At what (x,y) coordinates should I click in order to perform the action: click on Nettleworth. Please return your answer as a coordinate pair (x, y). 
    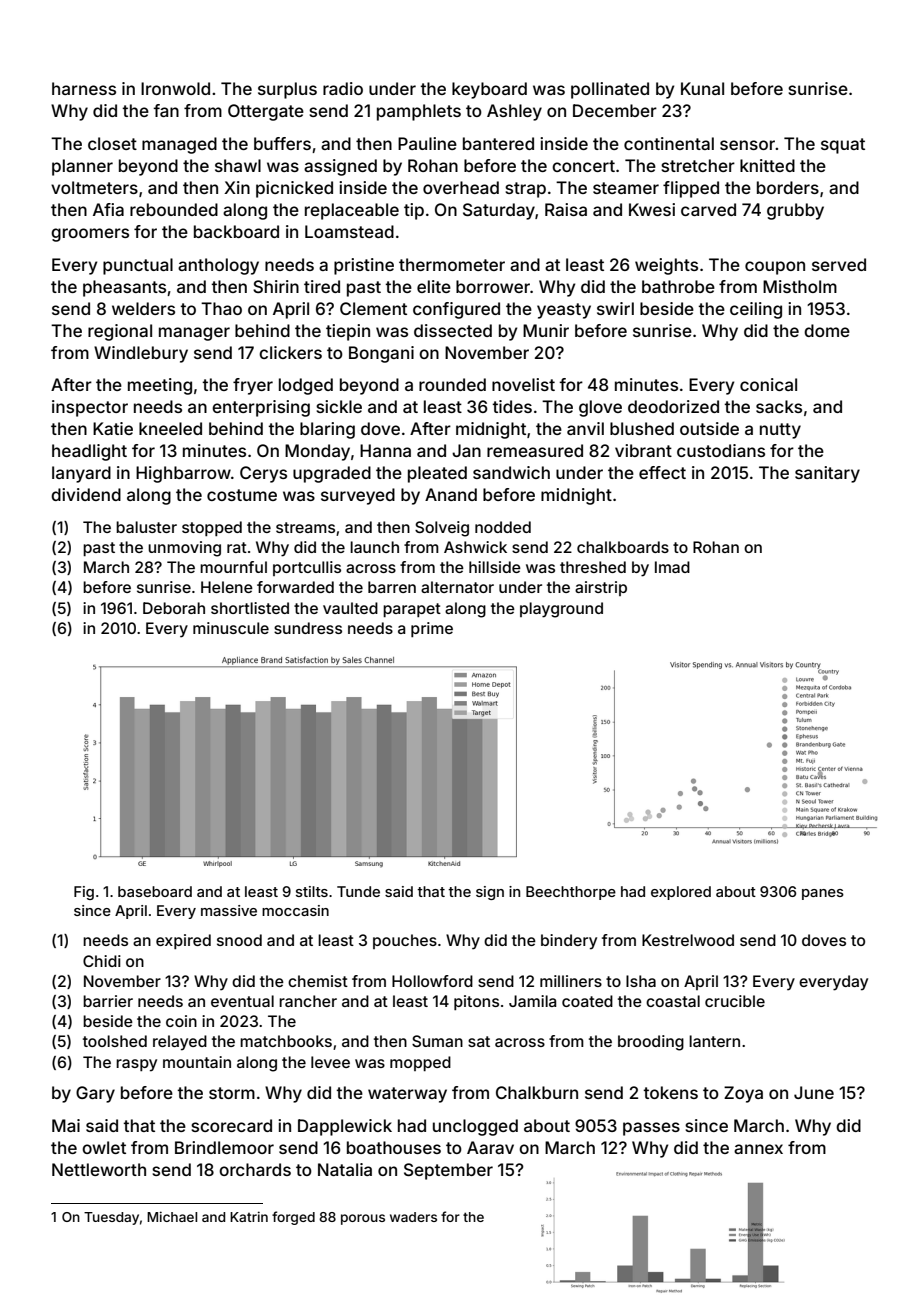
    Looking at the image, I should click on (99, 1169).
